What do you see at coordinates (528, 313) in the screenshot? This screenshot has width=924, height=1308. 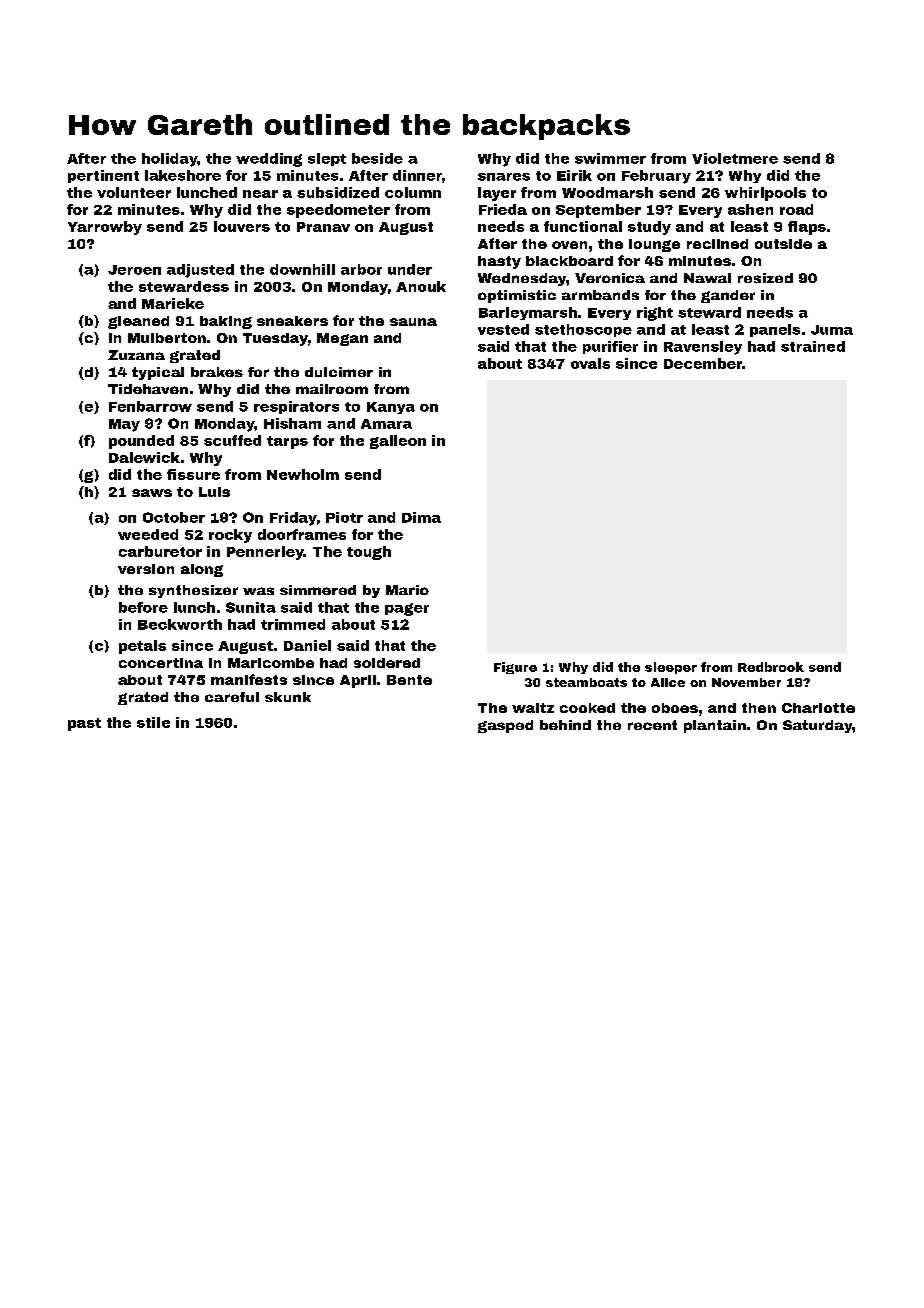 I see `Barleymarsh` at bounding box center [528, 313].
